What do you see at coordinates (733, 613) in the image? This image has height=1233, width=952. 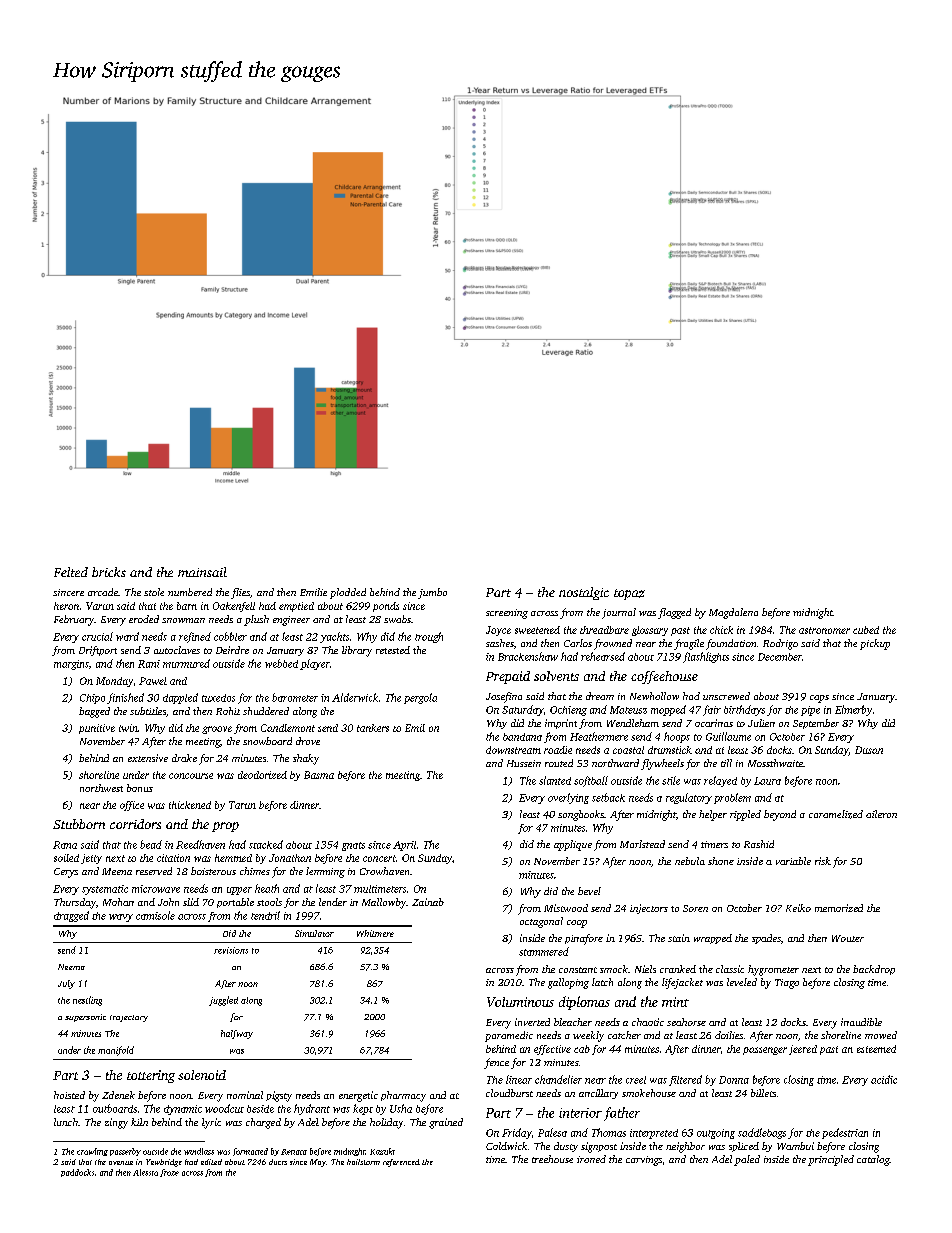 I see `Magdalena` at bounding box center [733, 613].
